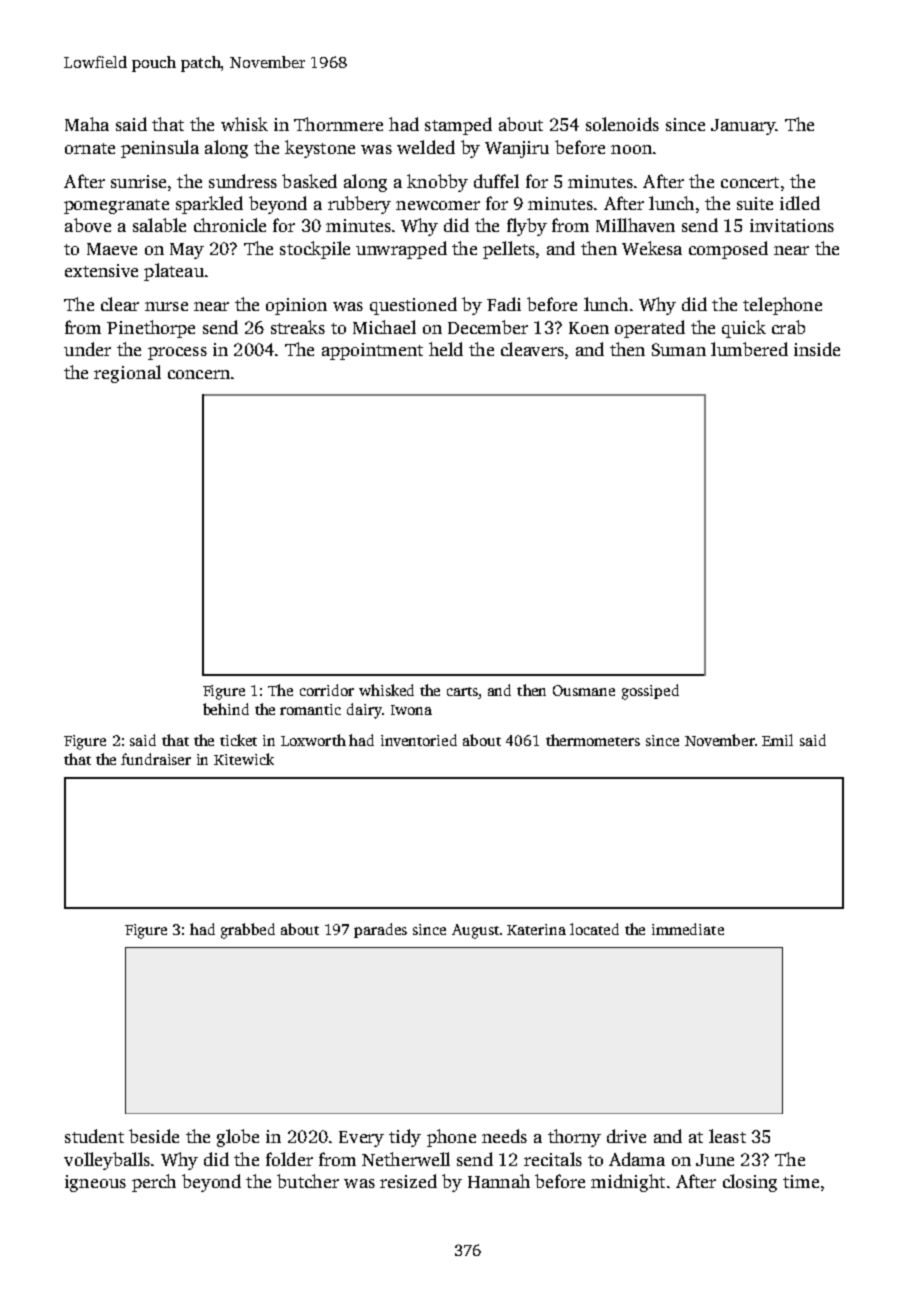 Image resolution: width=908 pixels, height=1316 pixels. What do you see at coordinates (372, 351) in the page?
I see `appointment` at bounding box center [372, 351].
